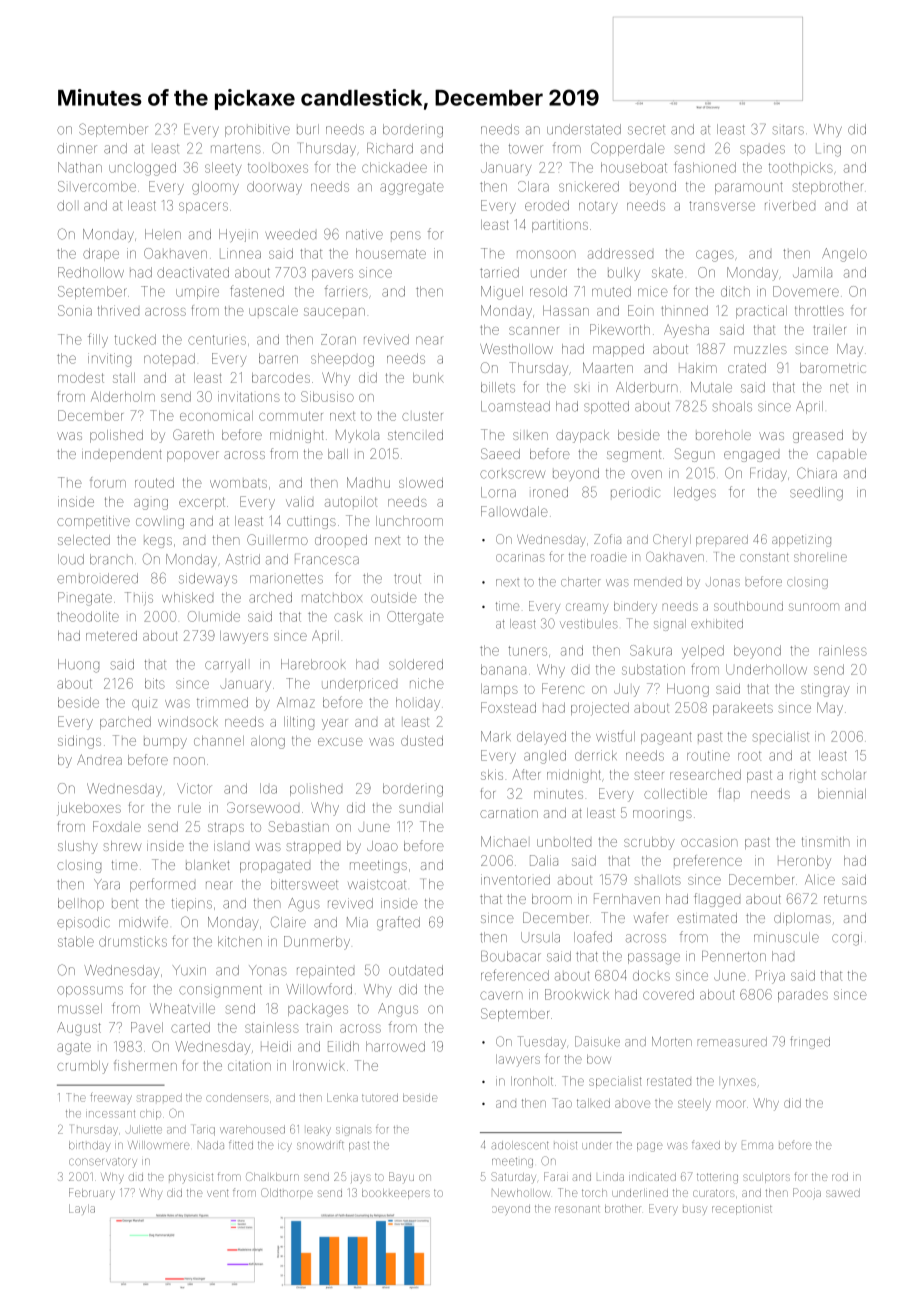  Describe the element at coordinates (82, 1209) in the screenshot. I see `Layla` at that location.
